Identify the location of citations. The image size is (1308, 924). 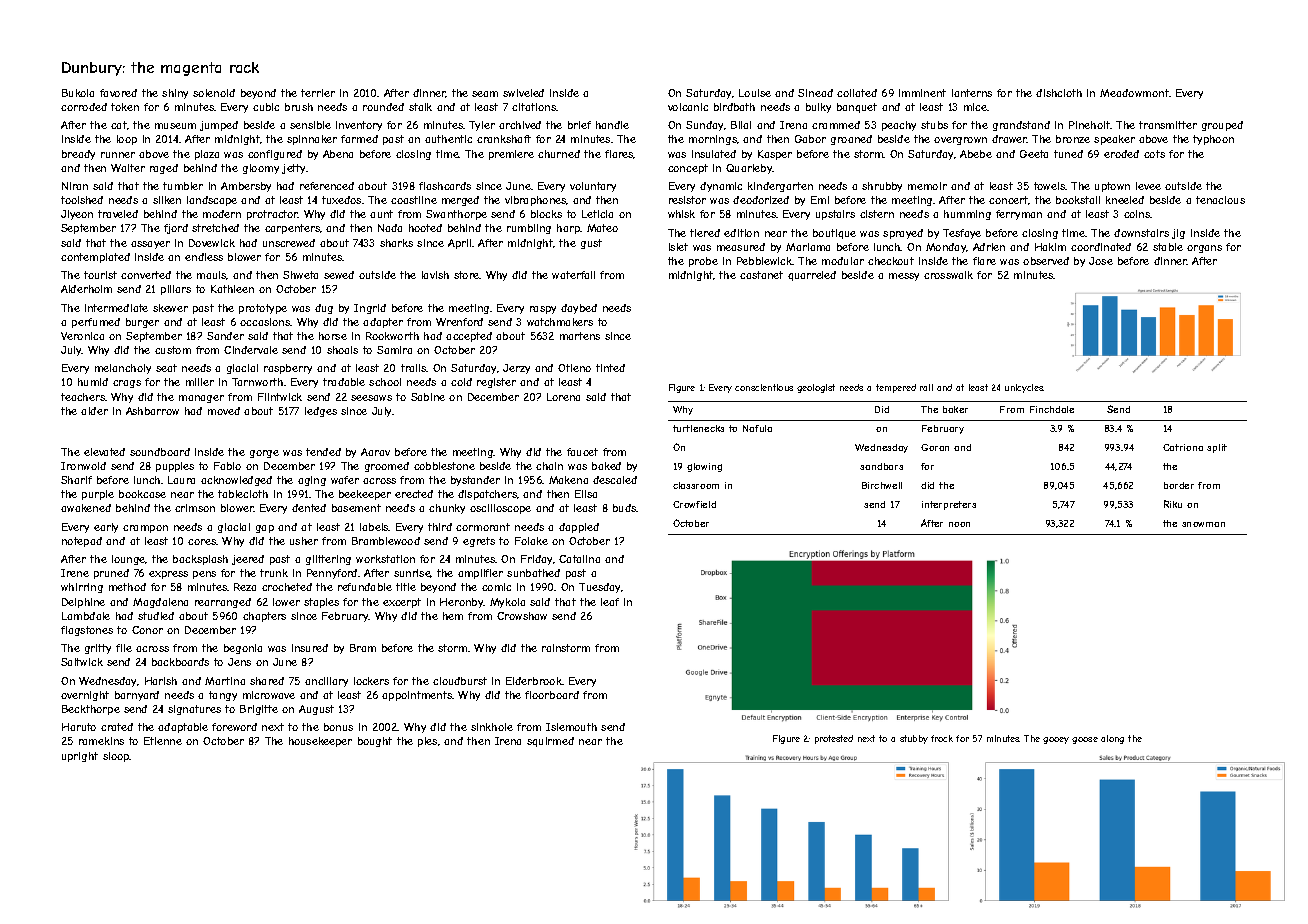
(534, 107).
